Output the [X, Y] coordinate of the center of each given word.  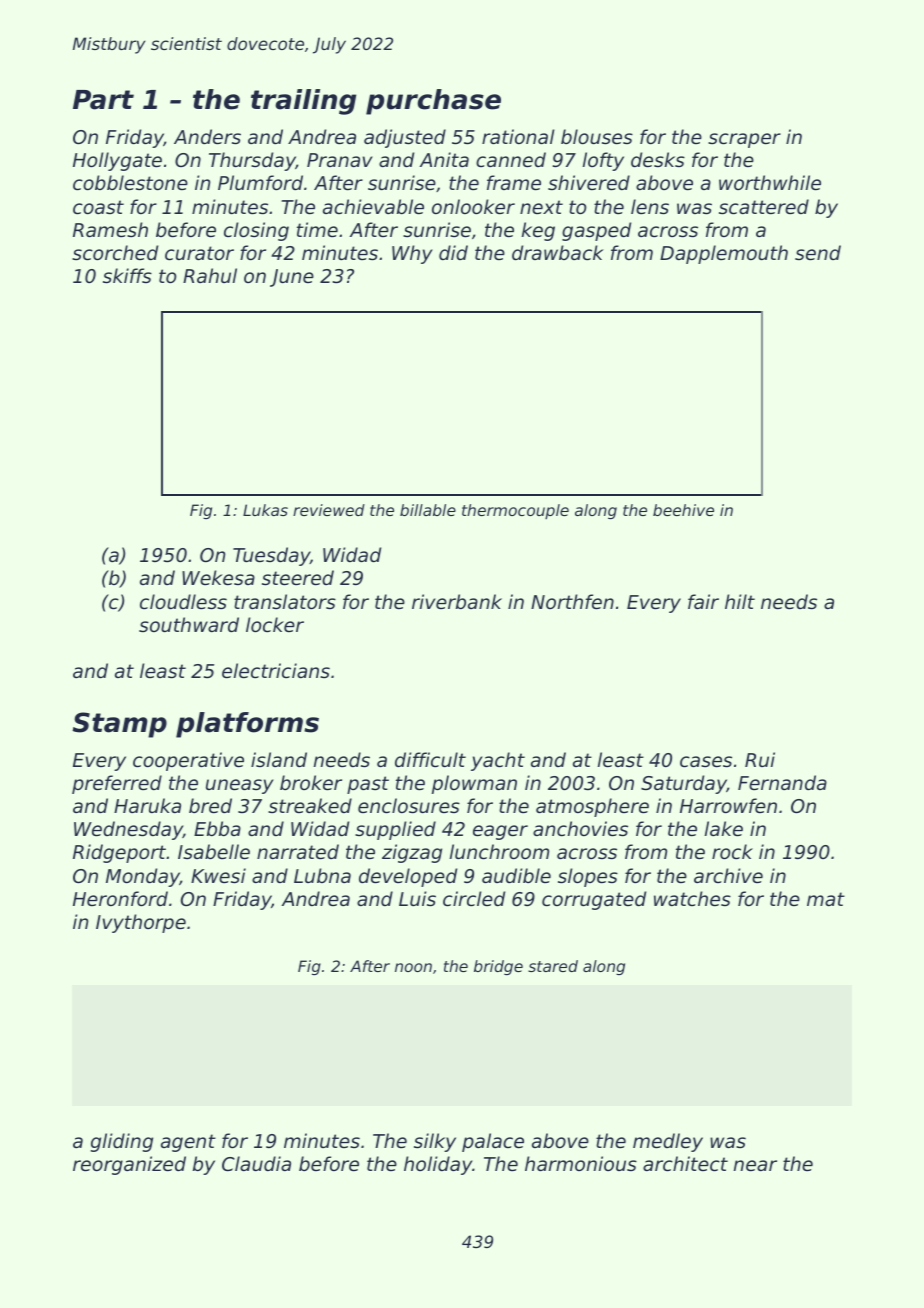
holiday [438, 1165]
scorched [115, 253]
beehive [683, 510]
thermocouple [515, 511]
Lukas [265, 510]
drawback [558, 252]
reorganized [129, 1165]
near [755, 1166]
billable [428, 510]
